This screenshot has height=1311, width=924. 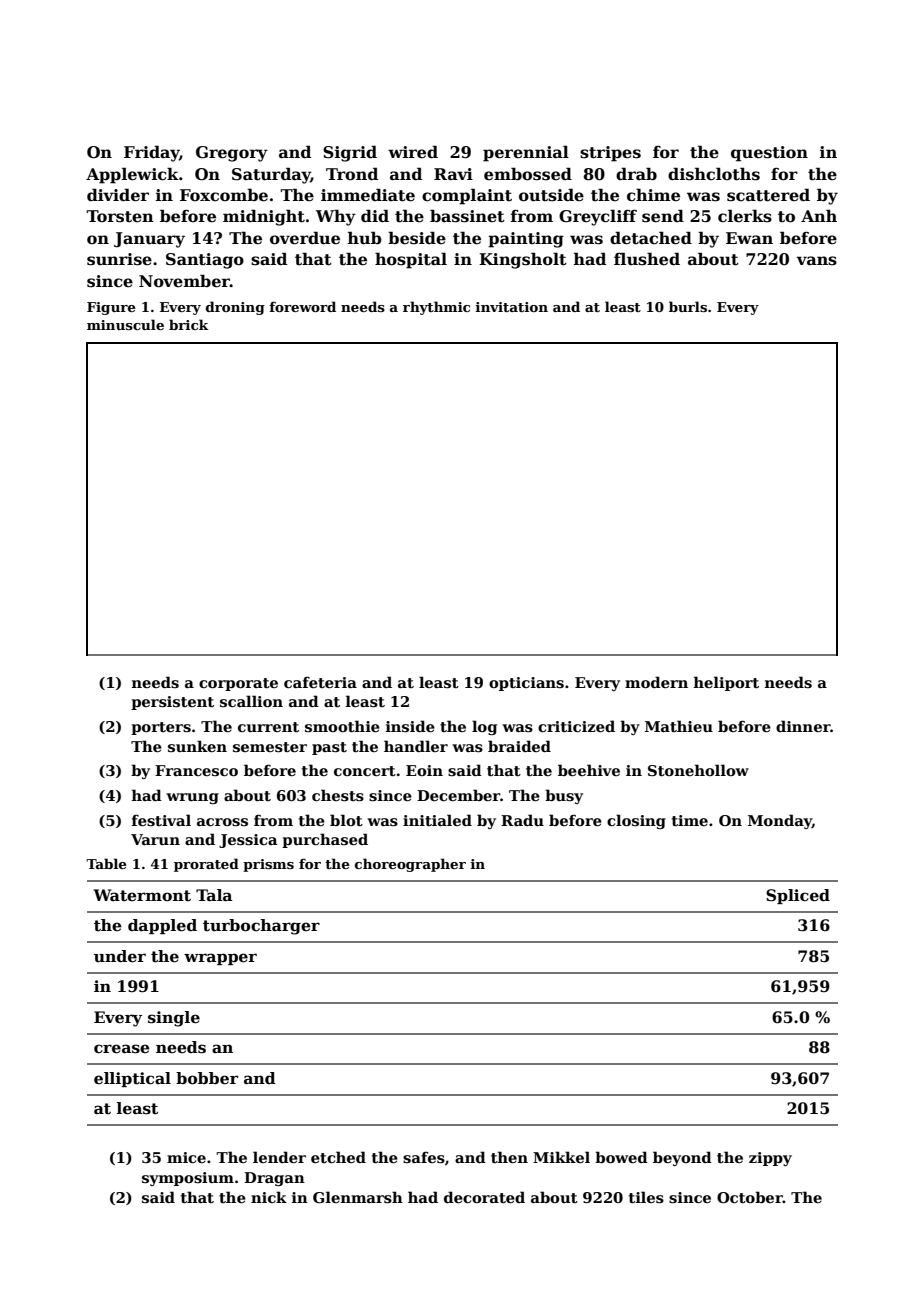 I want to click on Gregory, so click(x=232, y=154).
